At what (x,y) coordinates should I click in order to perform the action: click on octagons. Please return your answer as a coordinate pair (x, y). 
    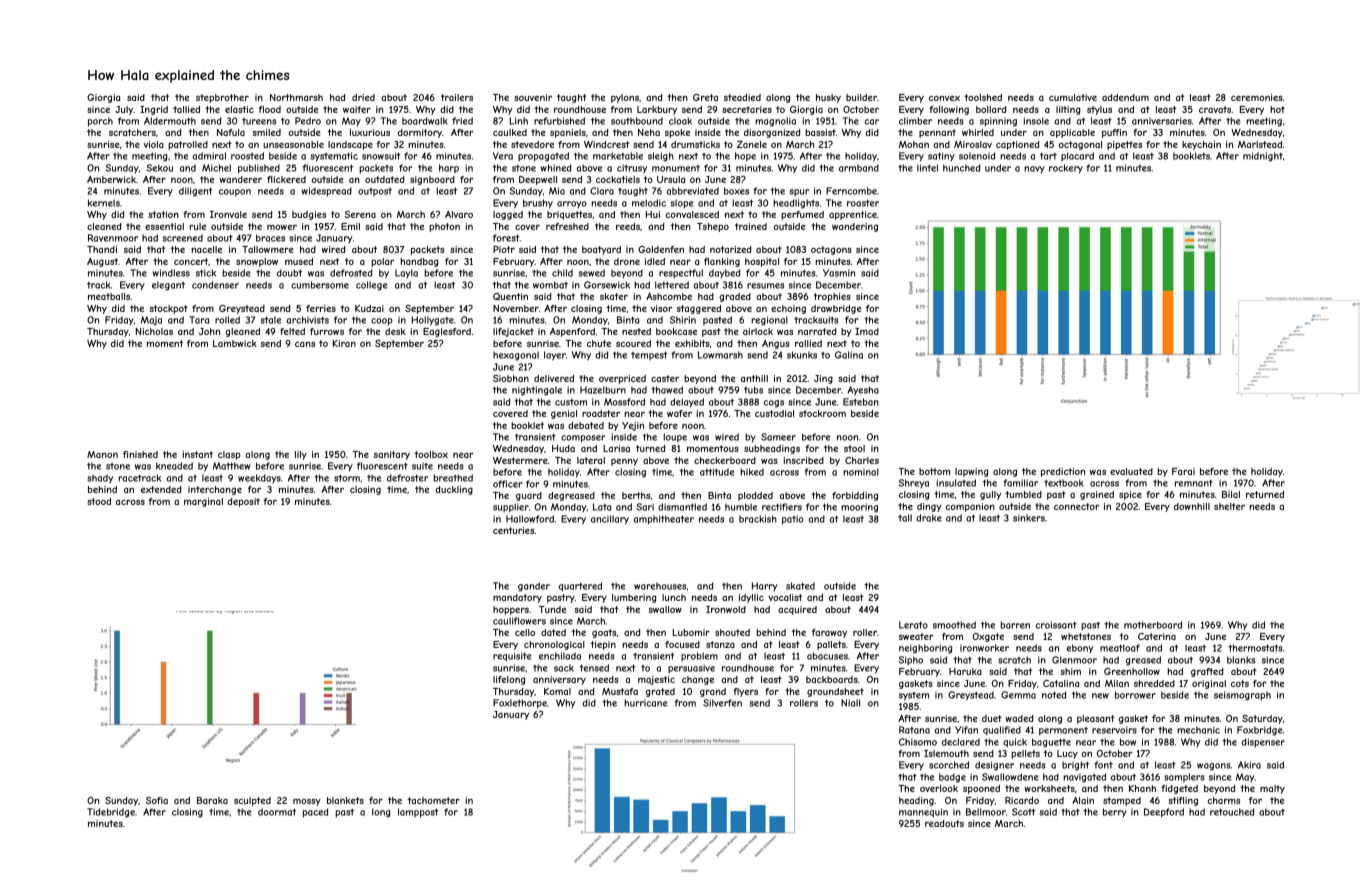
    Looking at the image, I should click on (831, 250).
